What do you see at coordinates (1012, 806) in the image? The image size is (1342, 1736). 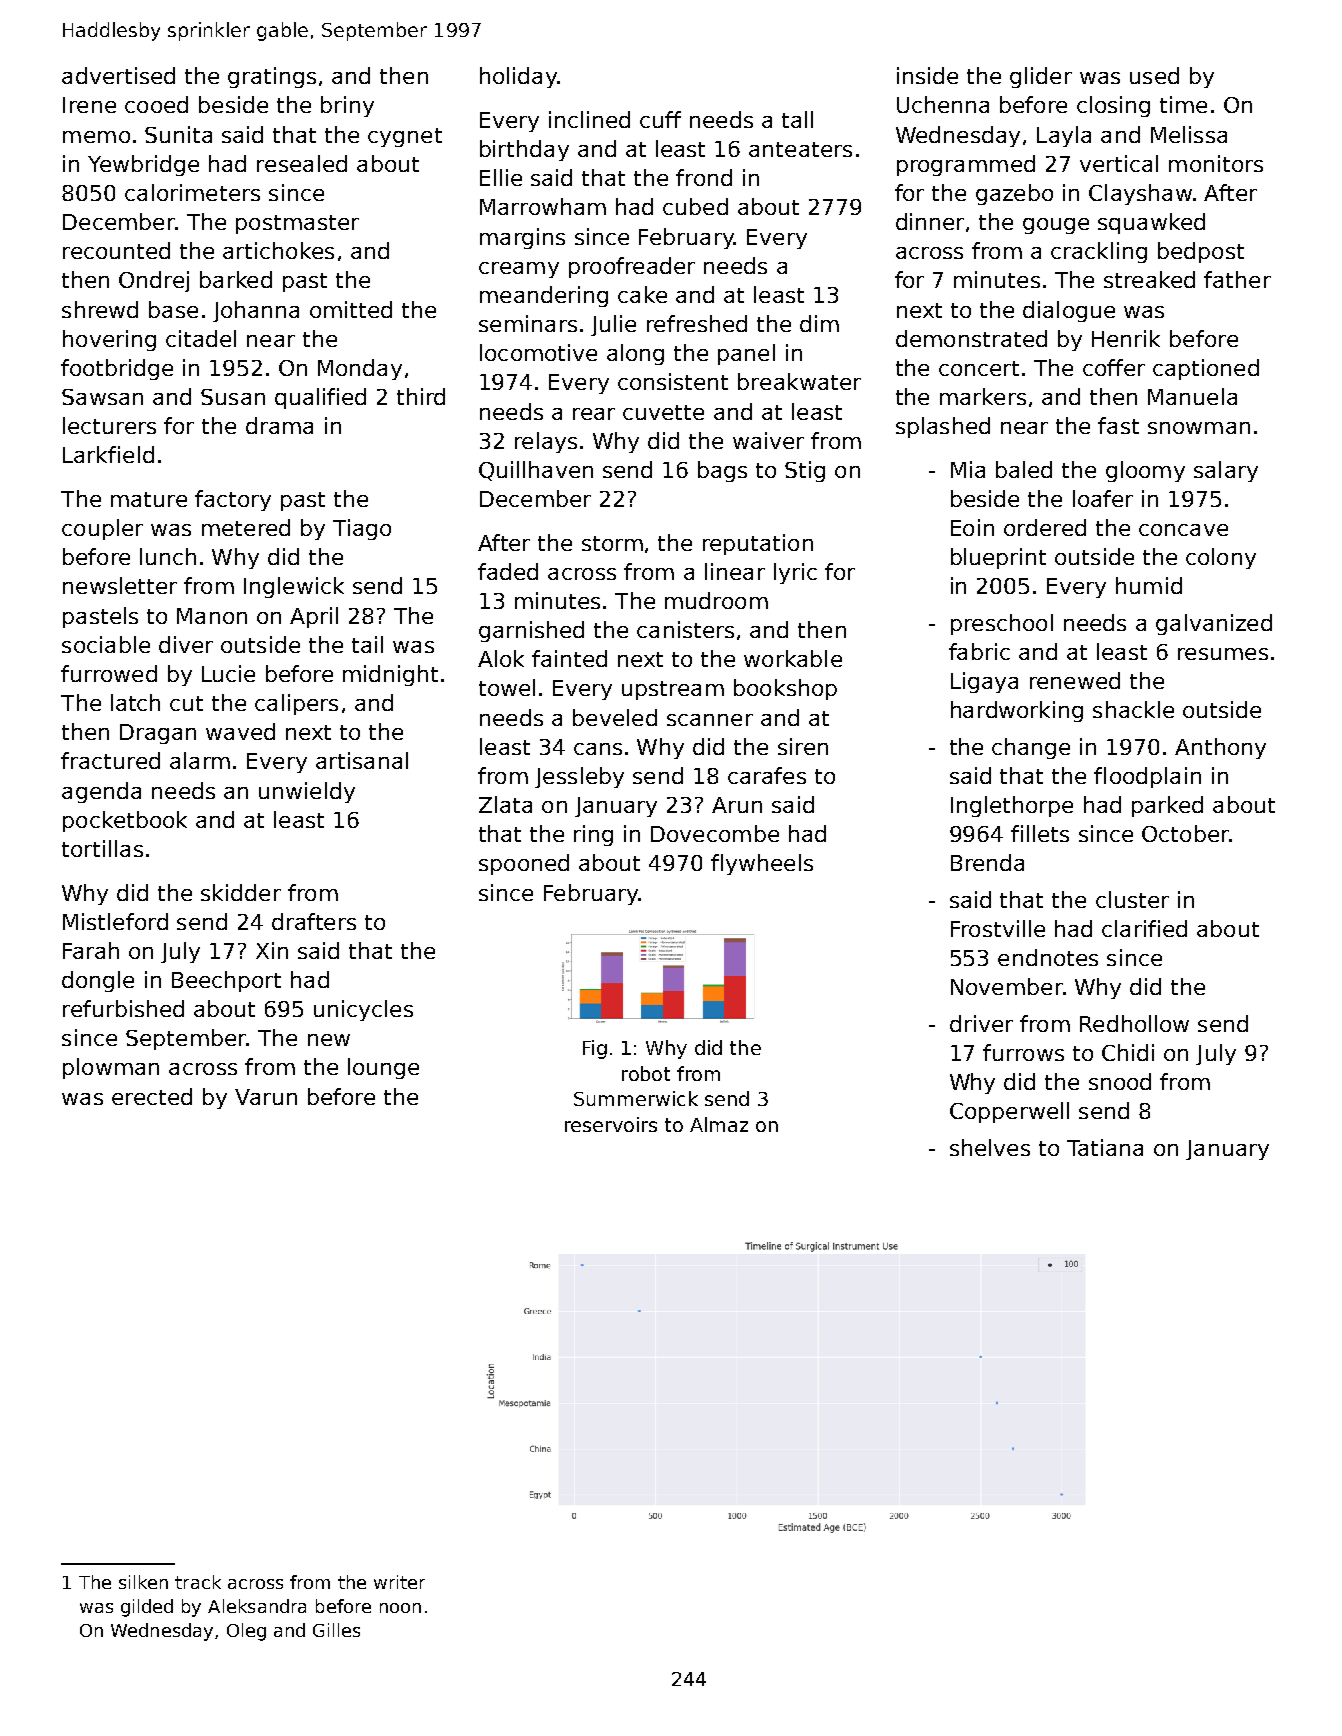 I see `Inglethorpe` at bounding box center [1012, 806].
